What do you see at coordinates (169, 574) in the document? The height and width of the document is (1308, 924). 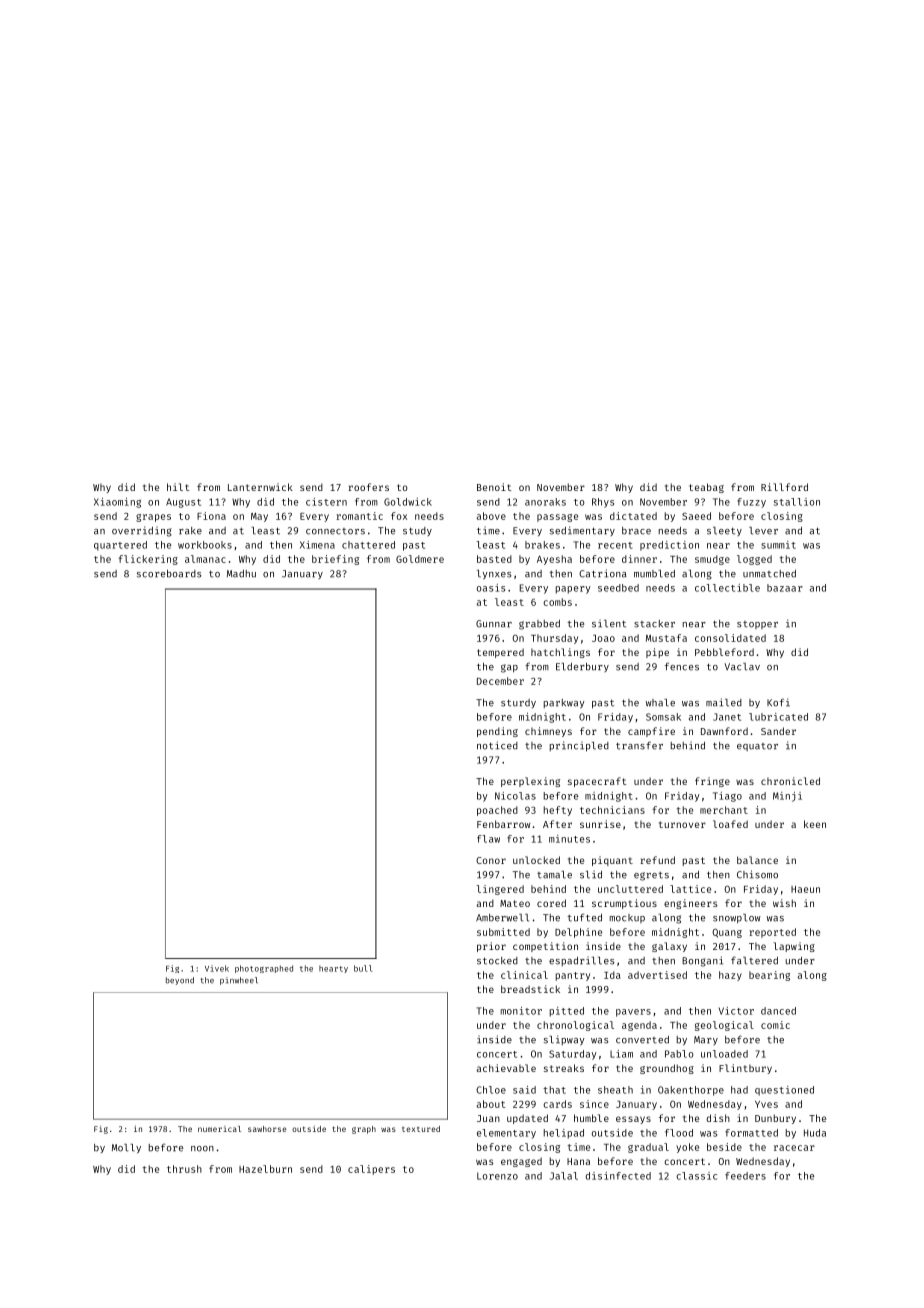 I see `scoreboards` at bounding box center [169, 574].
